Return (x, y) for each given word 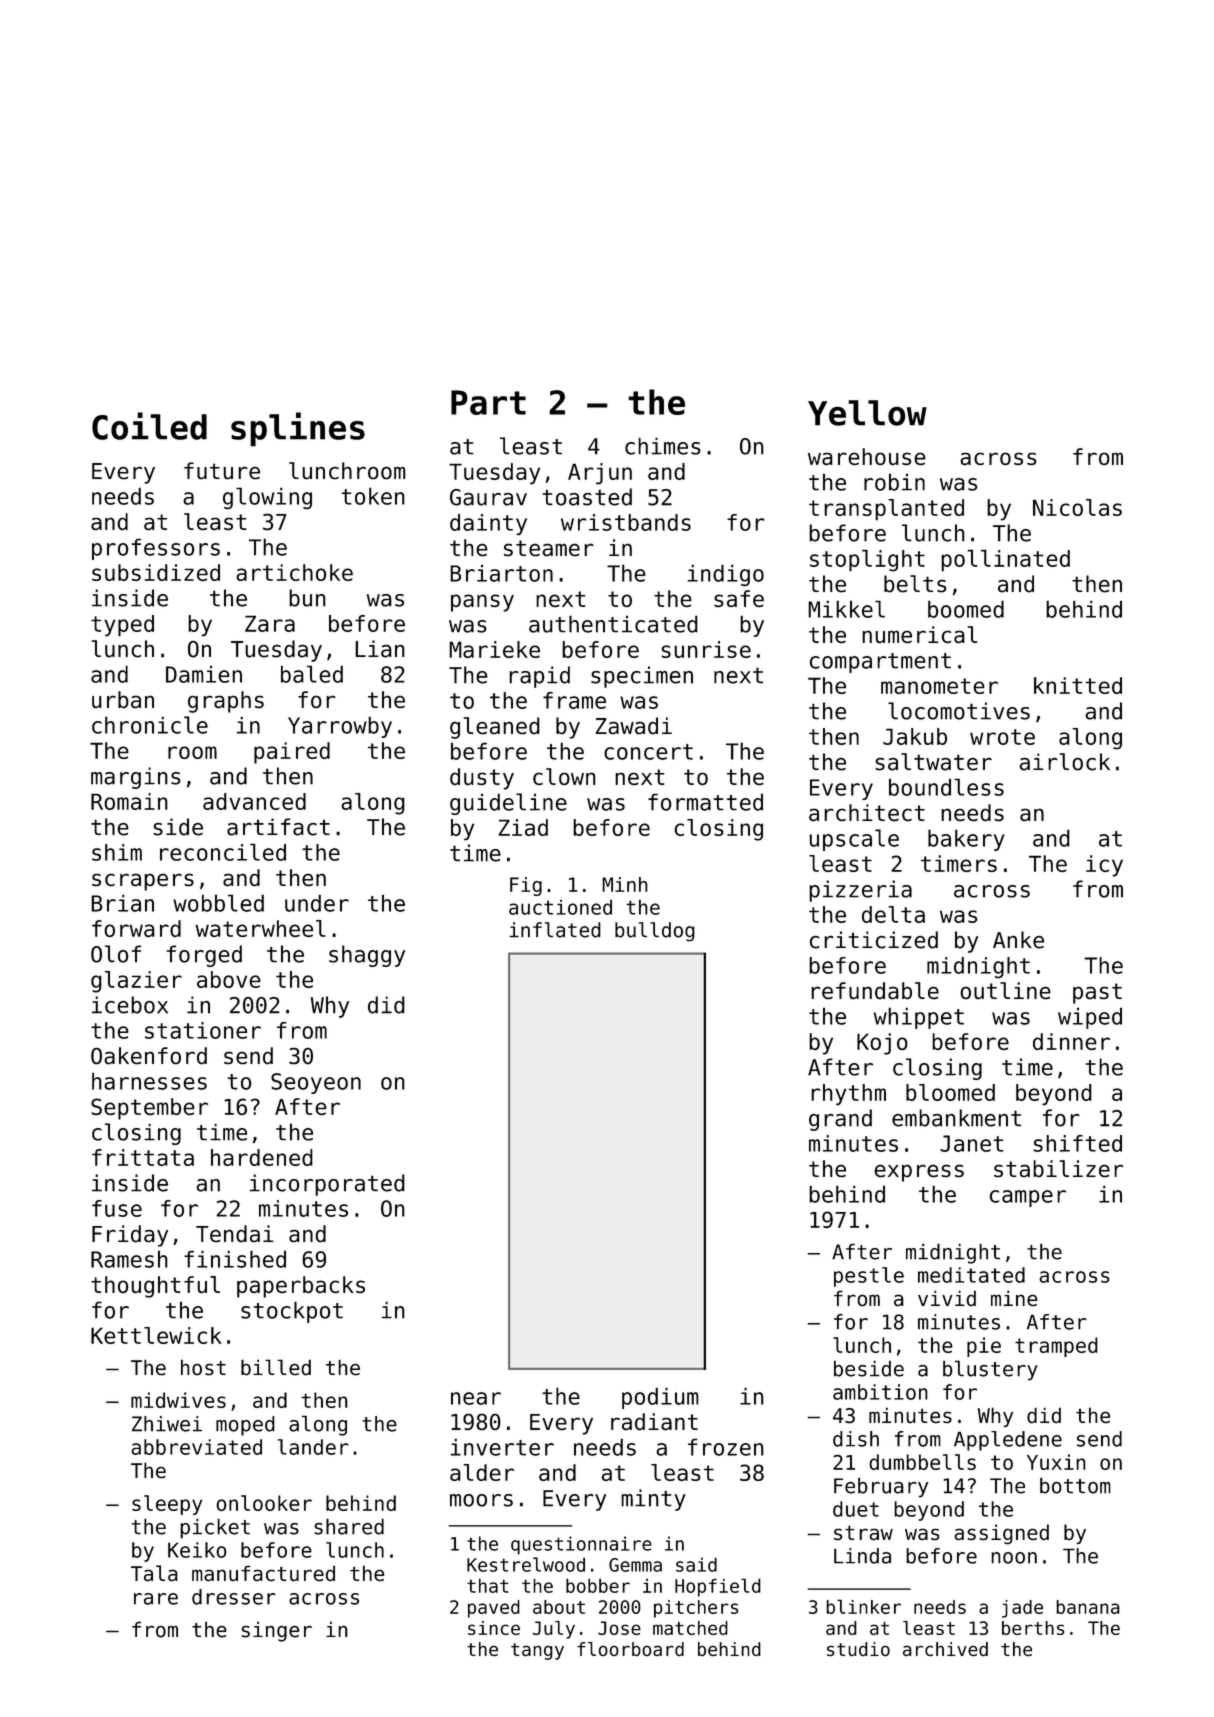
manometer (939, 686)
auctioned (560, 907)
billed (276, 1367)
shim (117, 852)
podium (660, 1398)
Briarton (501, 573)
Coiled (149, 426)
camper (1027, 1198)
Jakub (915, 736)
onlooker (264, 1503)
